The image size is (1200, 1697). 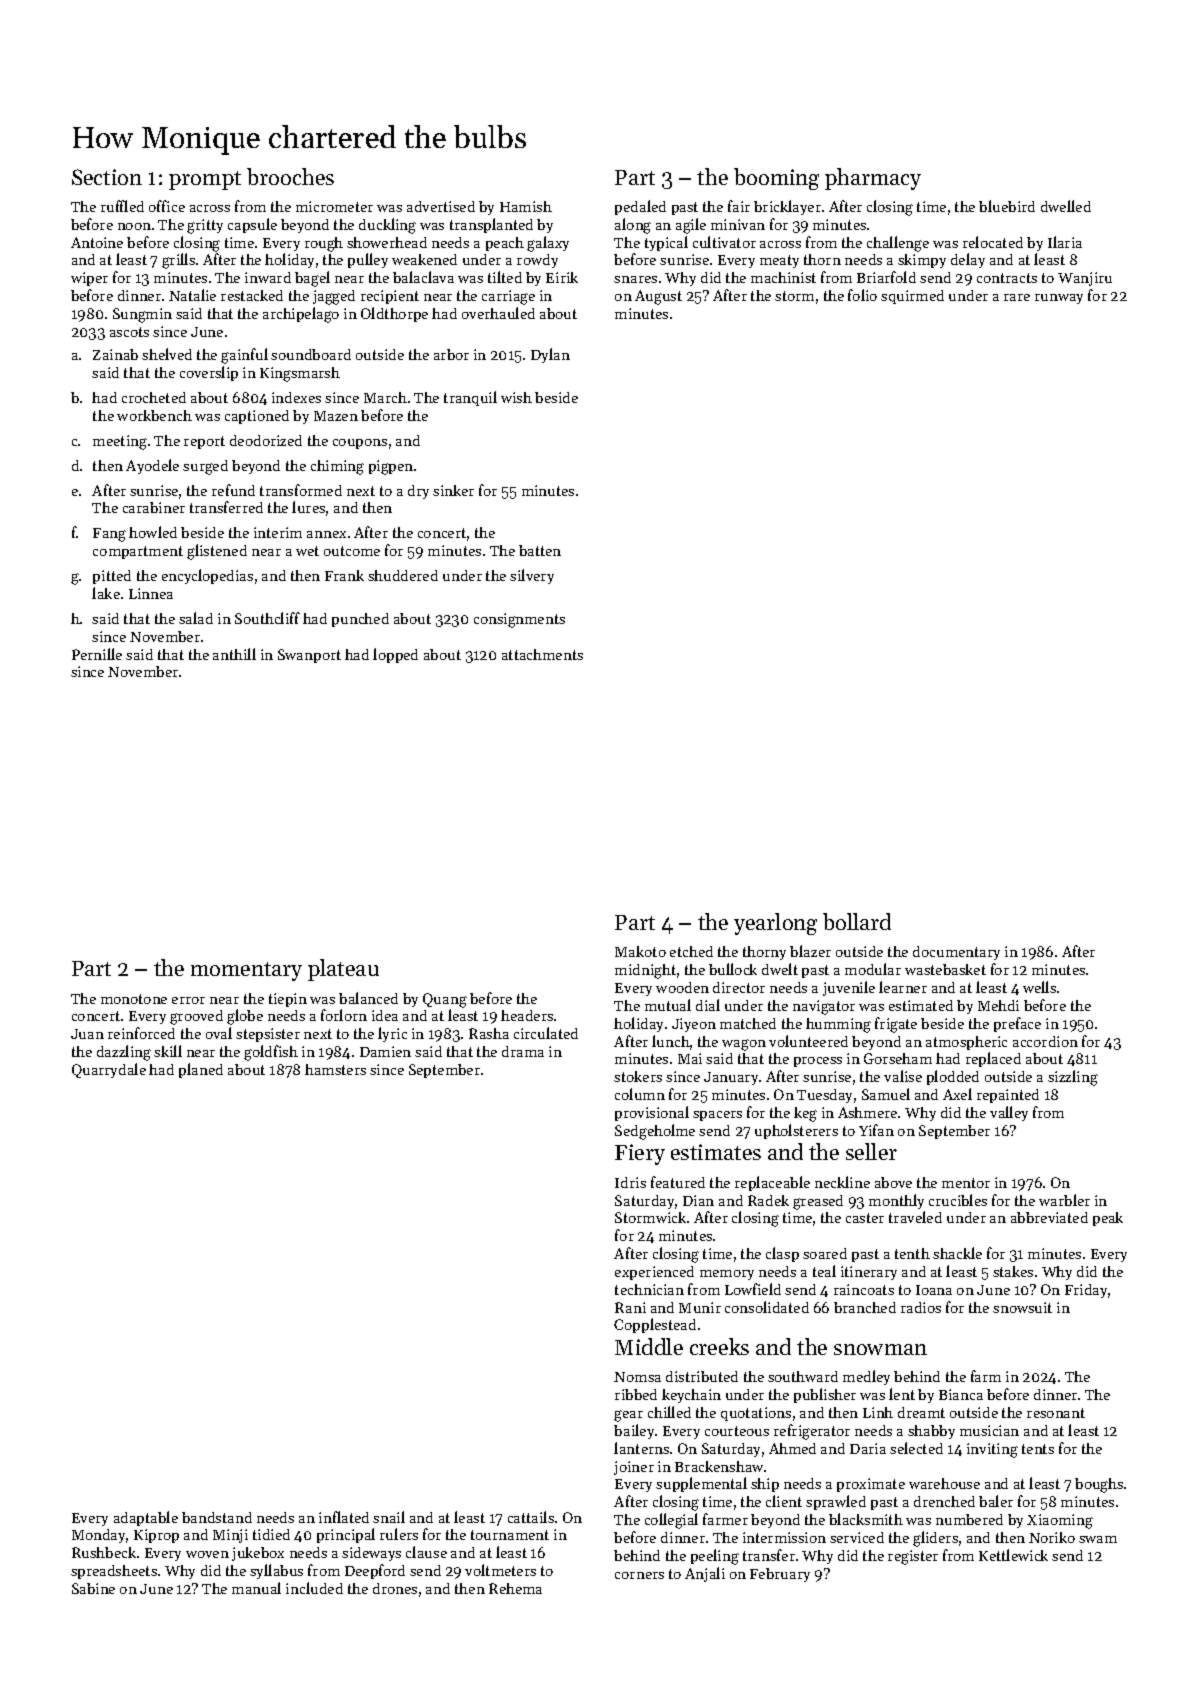 What do you see at coordinates (152, 466) in the screenshot?
I see `Ayodele` at bounding box center [152, 466].
